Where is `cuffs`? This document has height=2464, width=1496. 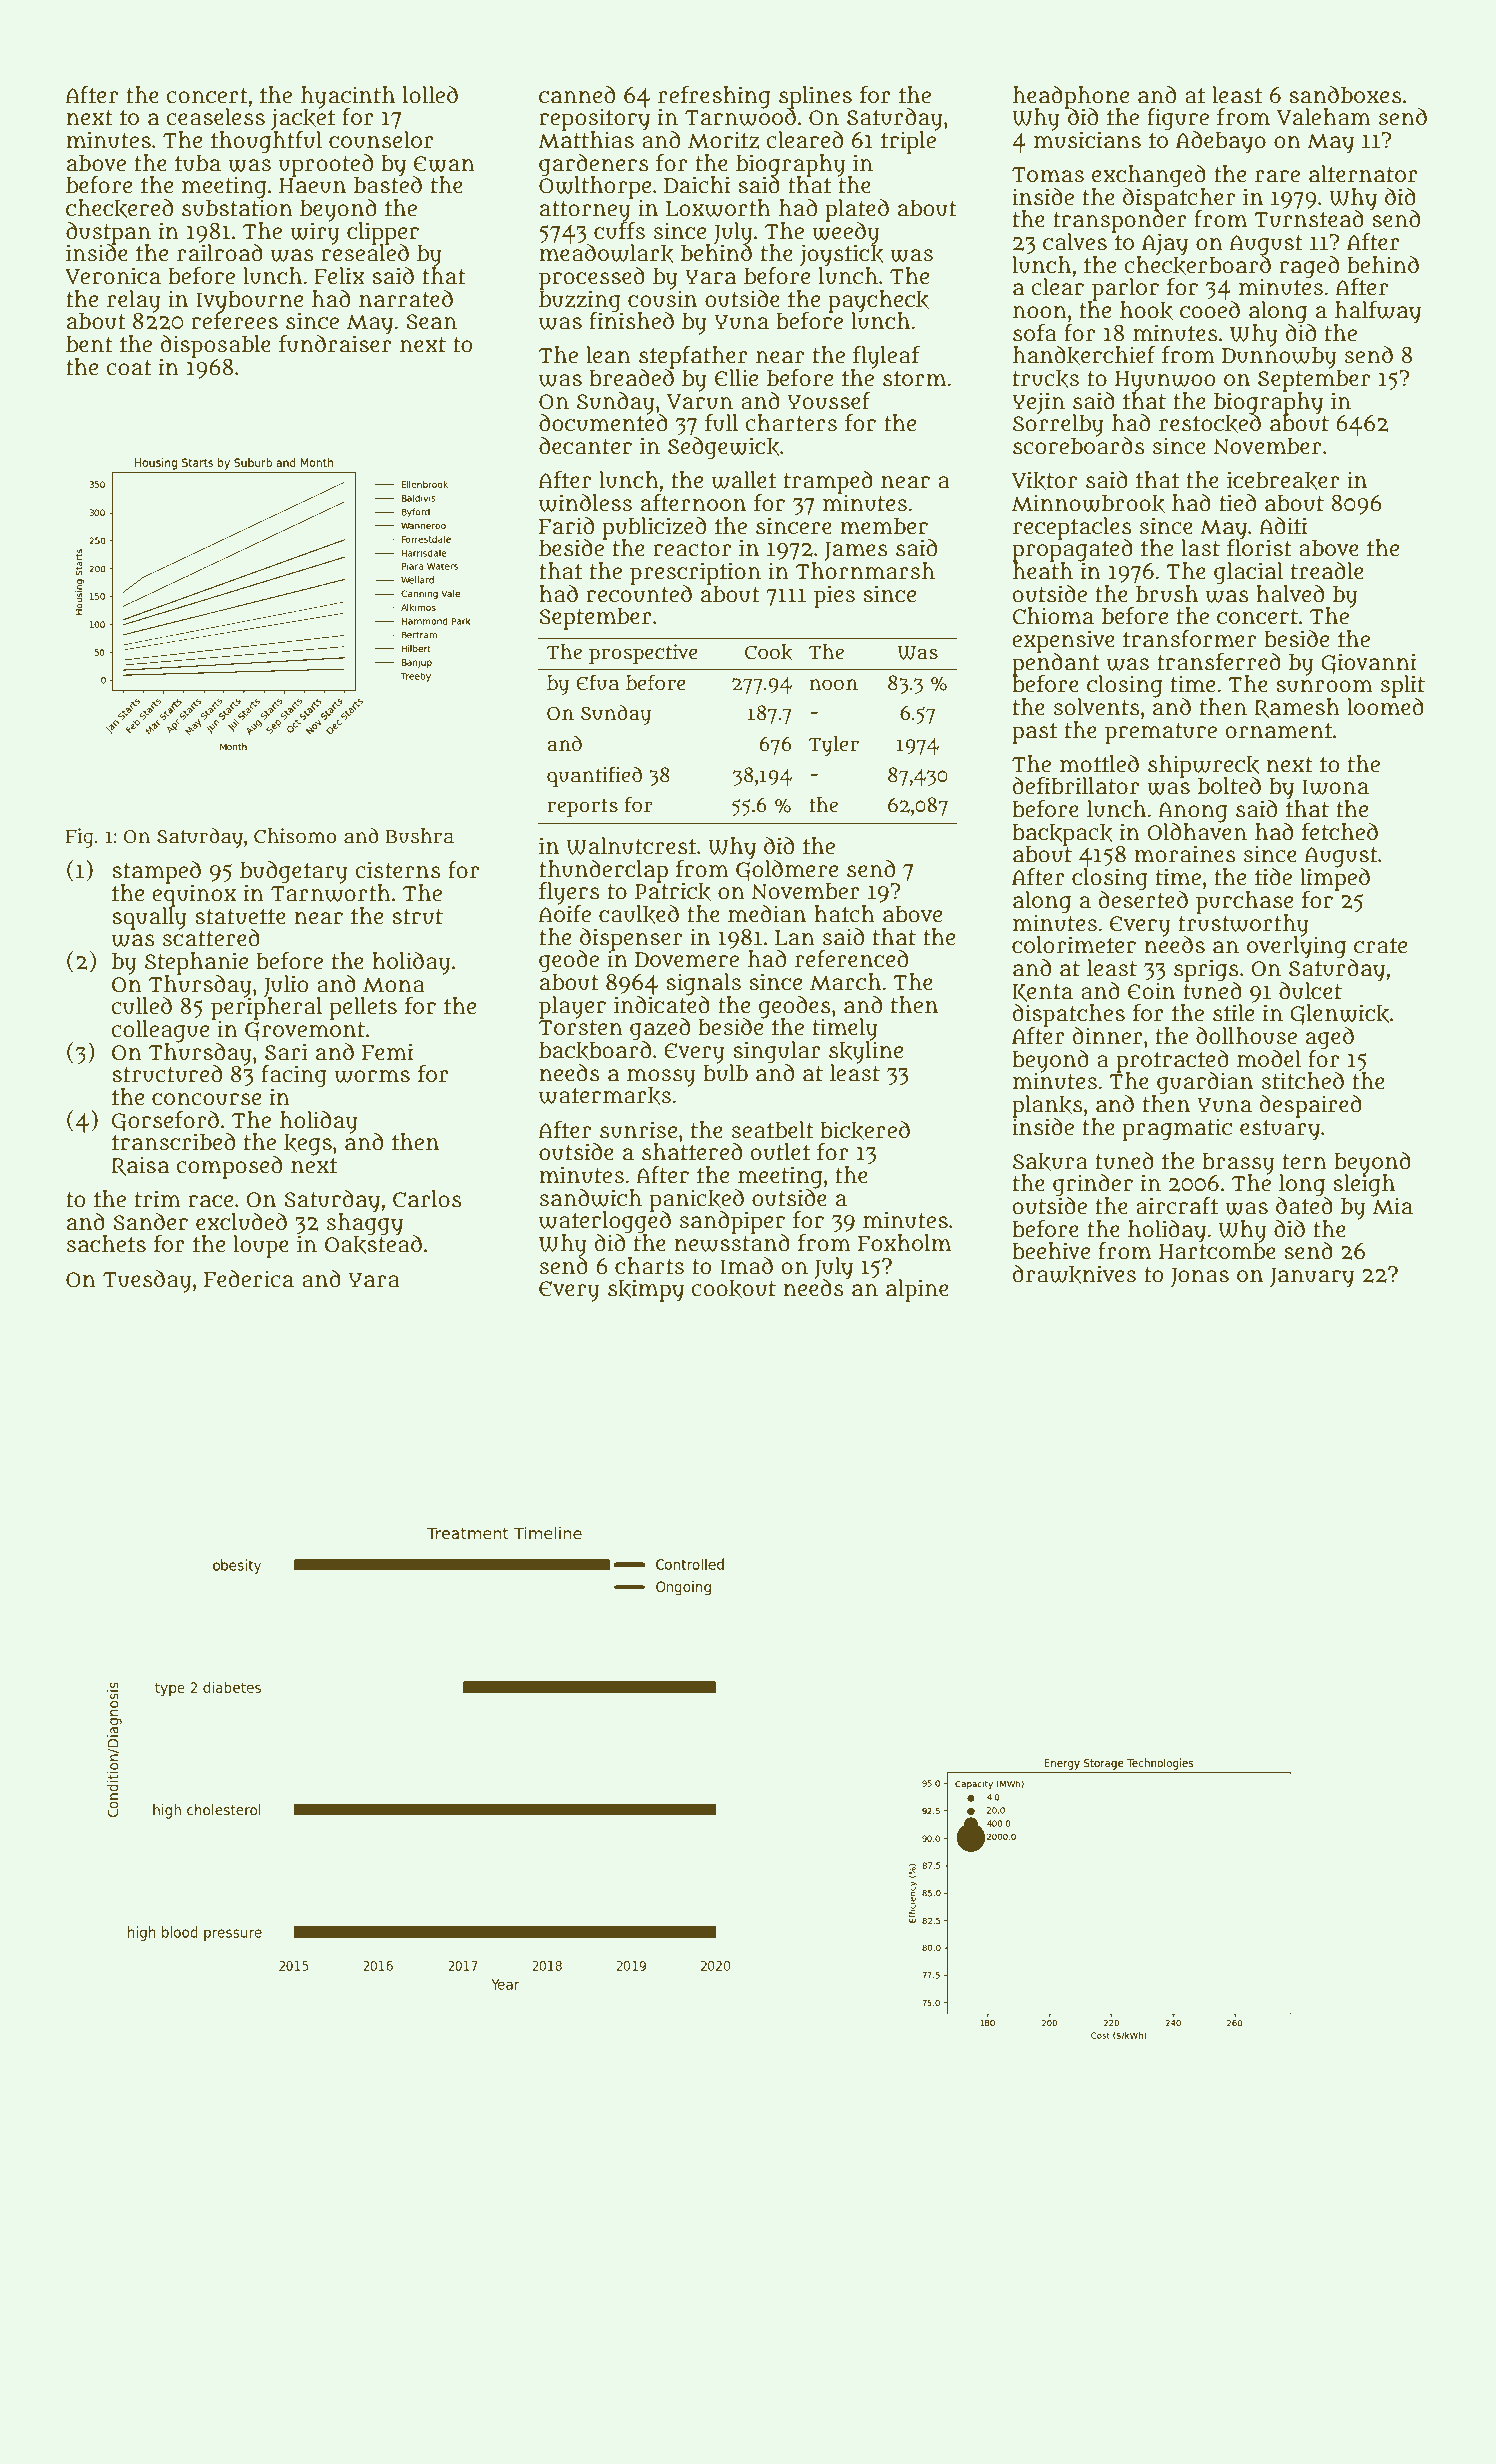 cuffs is located at coordinates (619, 230).
